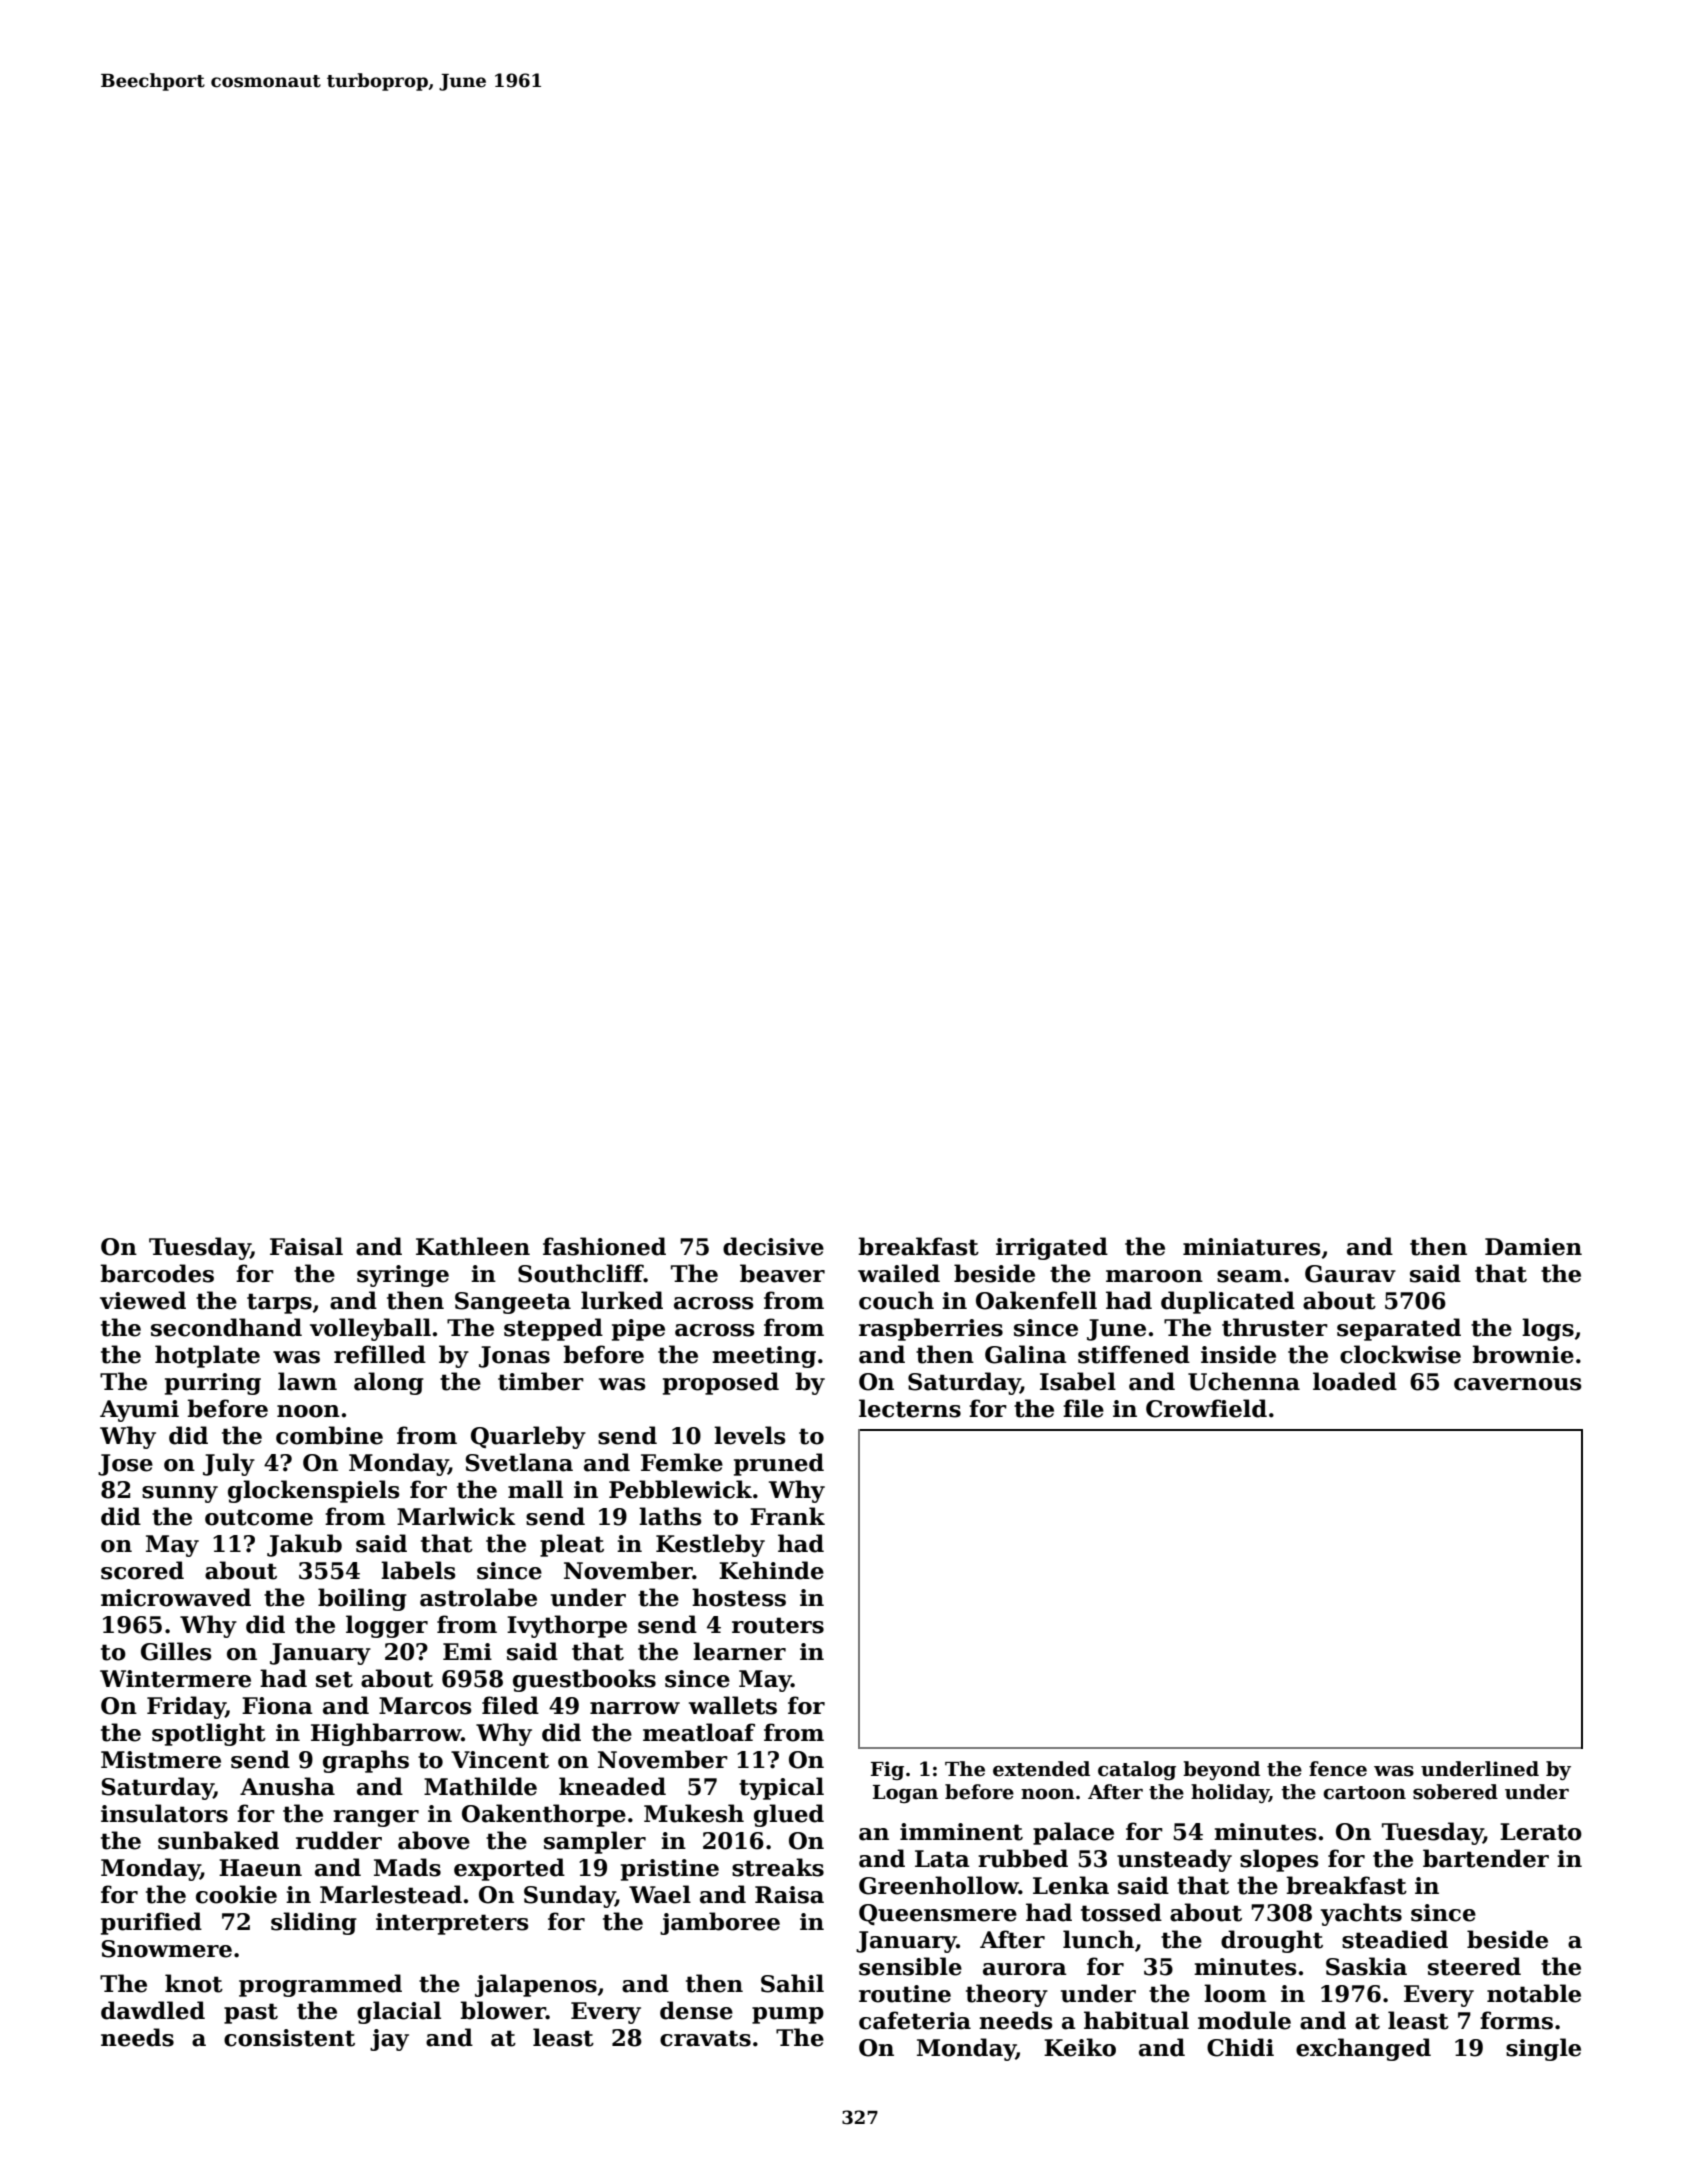 The image size is (1683, 2178). I want to click on bartender, so click(1486, 1858).
